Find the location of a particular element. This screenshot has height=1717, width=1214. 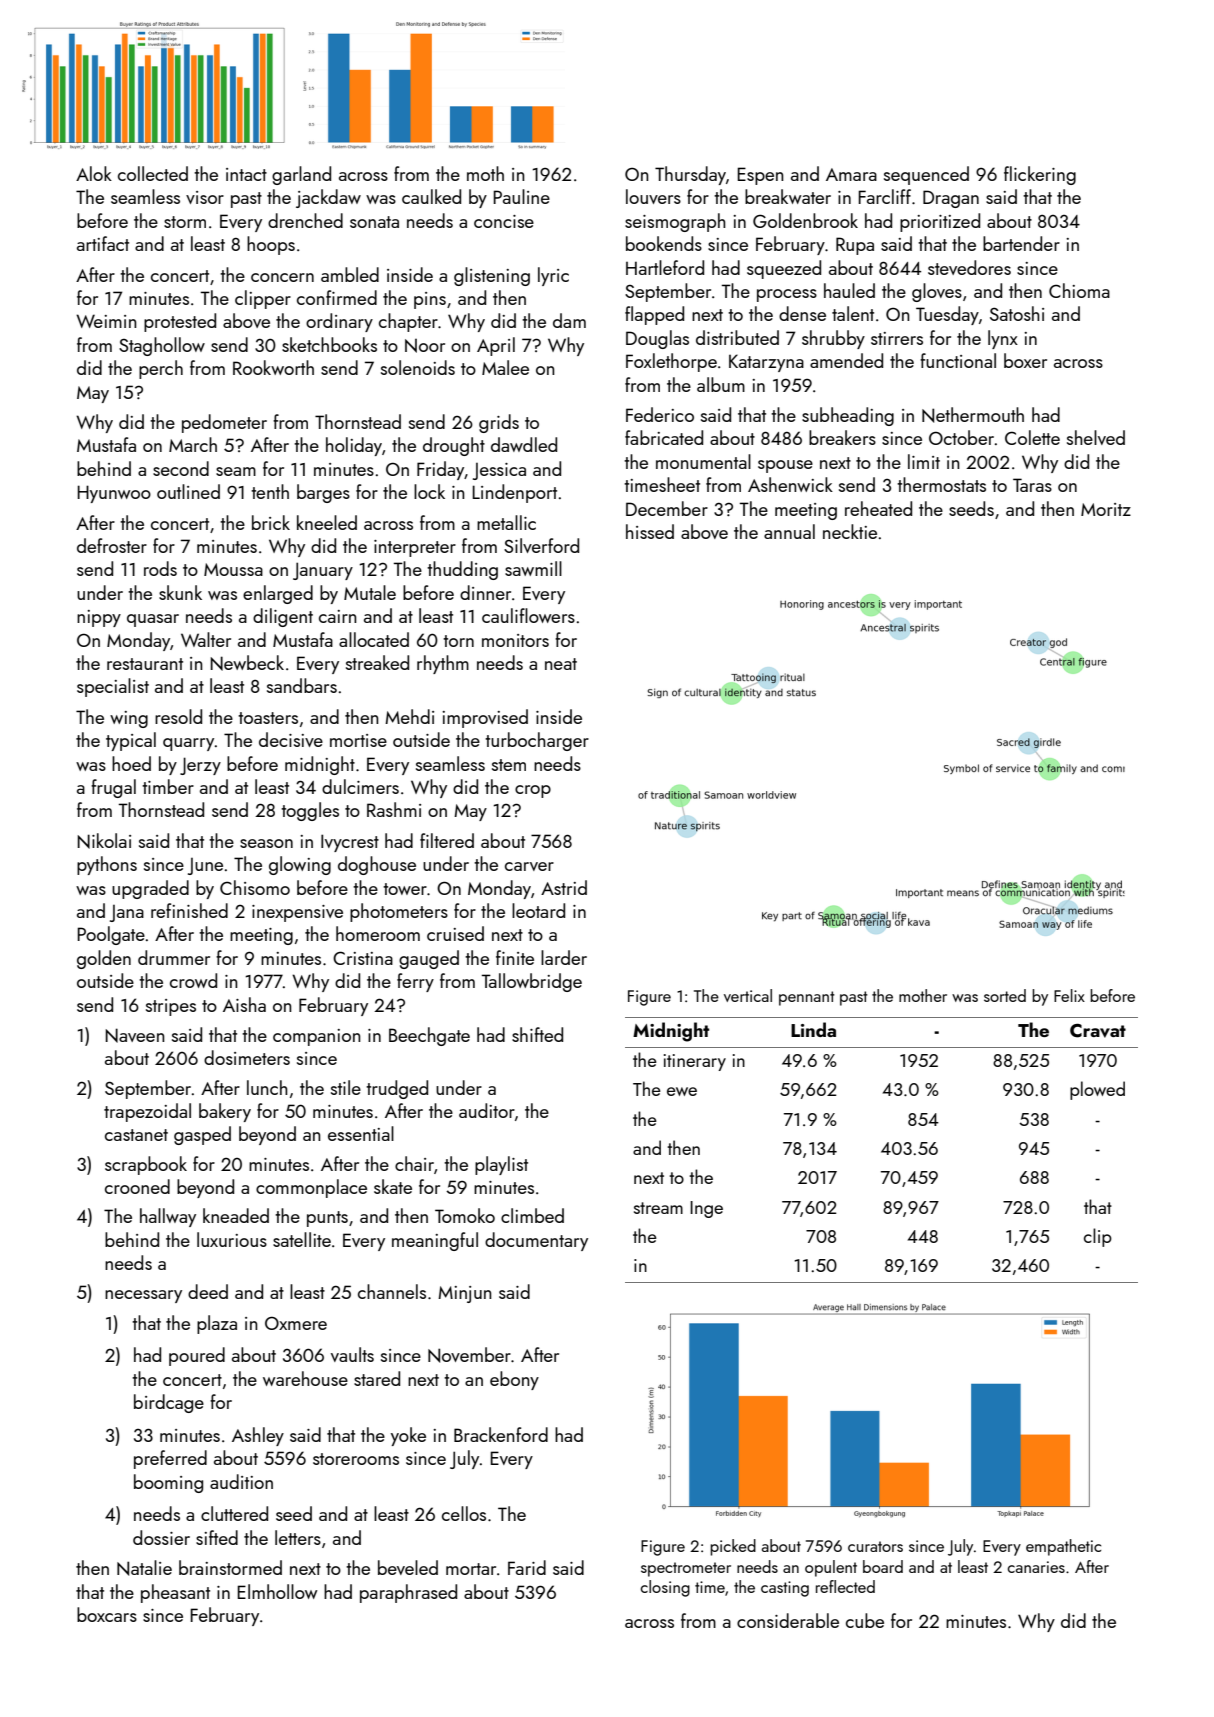

letters is located at coordinates (298, 1537).
